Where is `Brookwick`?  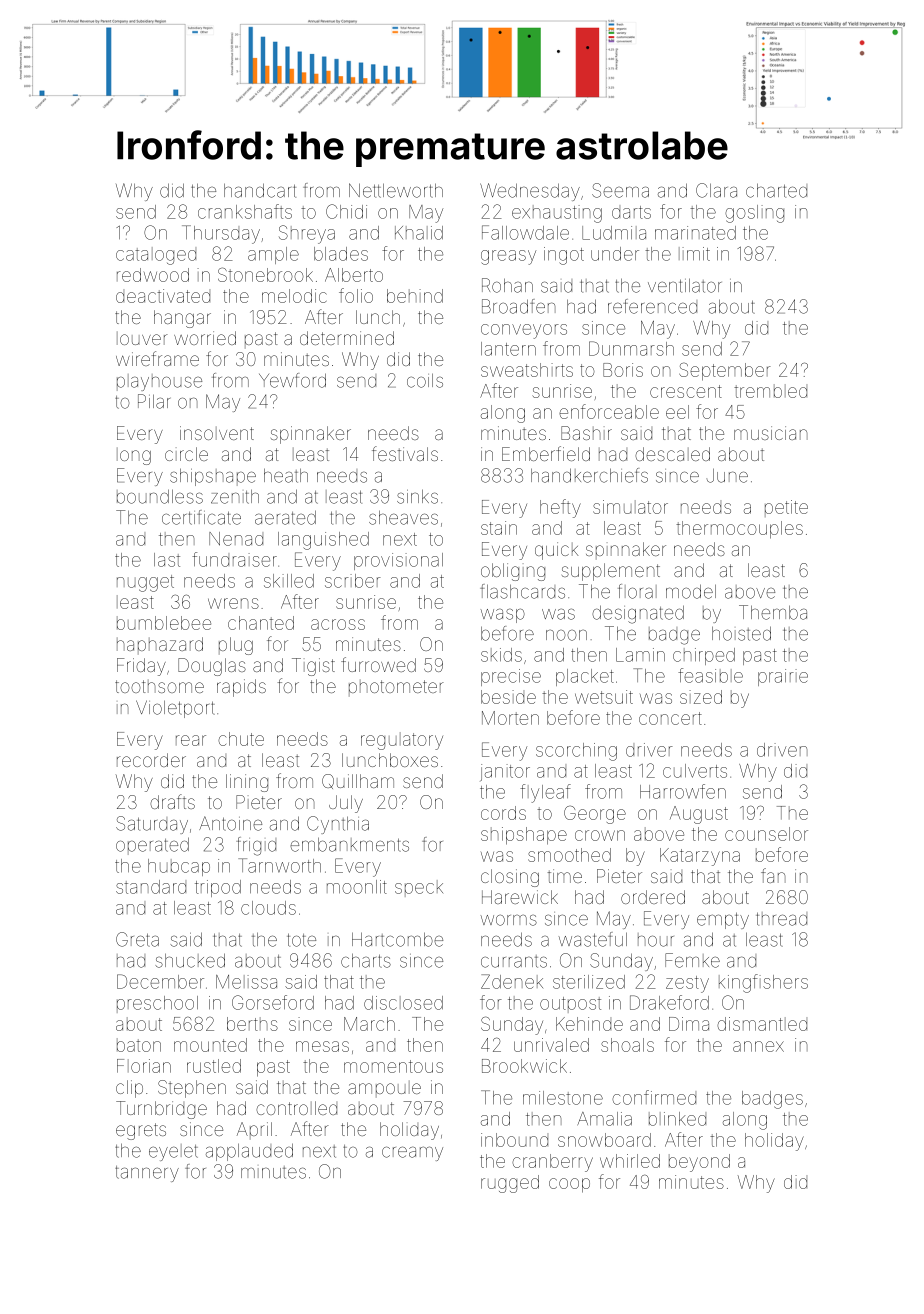
Brookwick is located at coordinates (524, 1066).
